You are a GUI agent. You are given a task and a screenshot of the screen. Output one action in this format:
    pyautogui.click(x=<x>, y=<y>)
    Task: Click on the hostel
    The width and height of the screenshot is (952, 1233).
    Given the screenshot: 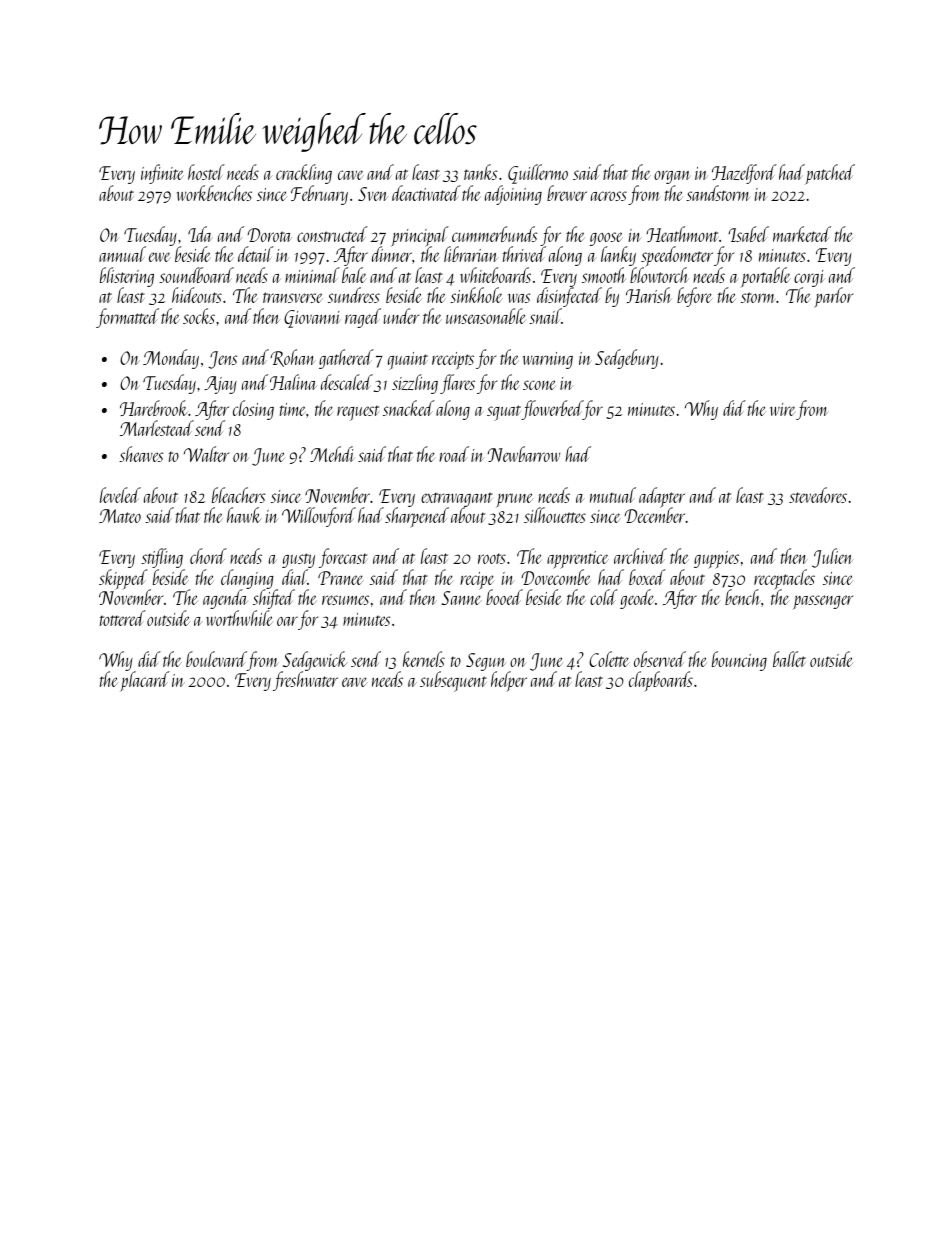 What is the action you would take?
    pyautogui.click(x=206, y=172)
